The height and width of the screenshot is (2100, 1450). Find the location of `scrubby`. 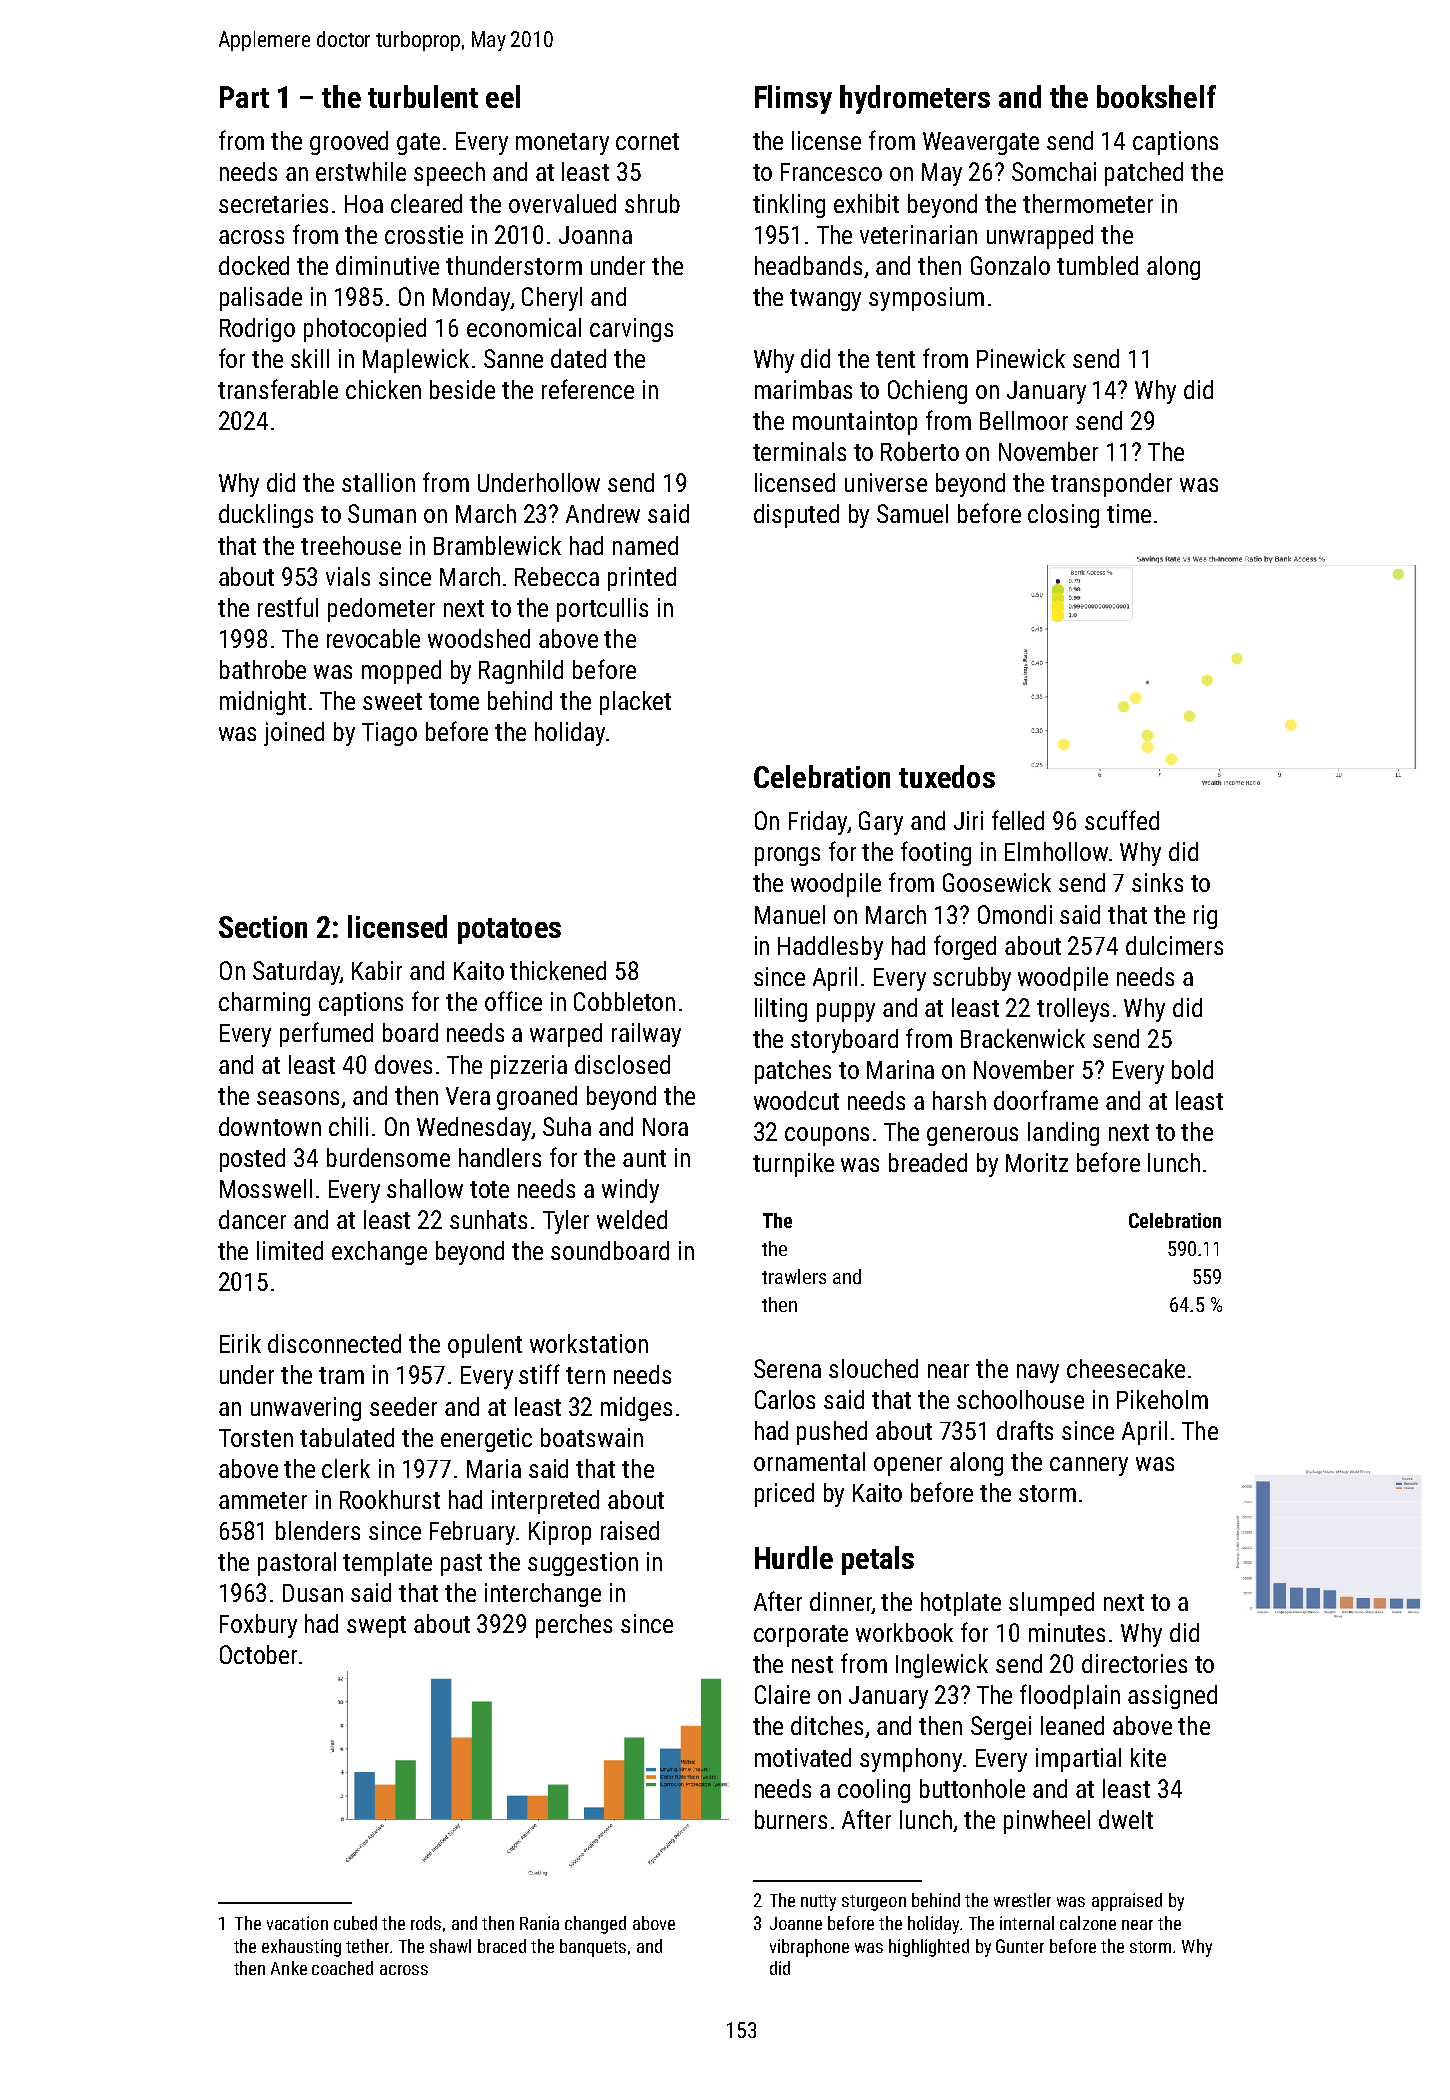

scrubby is located at coordinates (972, 979).
